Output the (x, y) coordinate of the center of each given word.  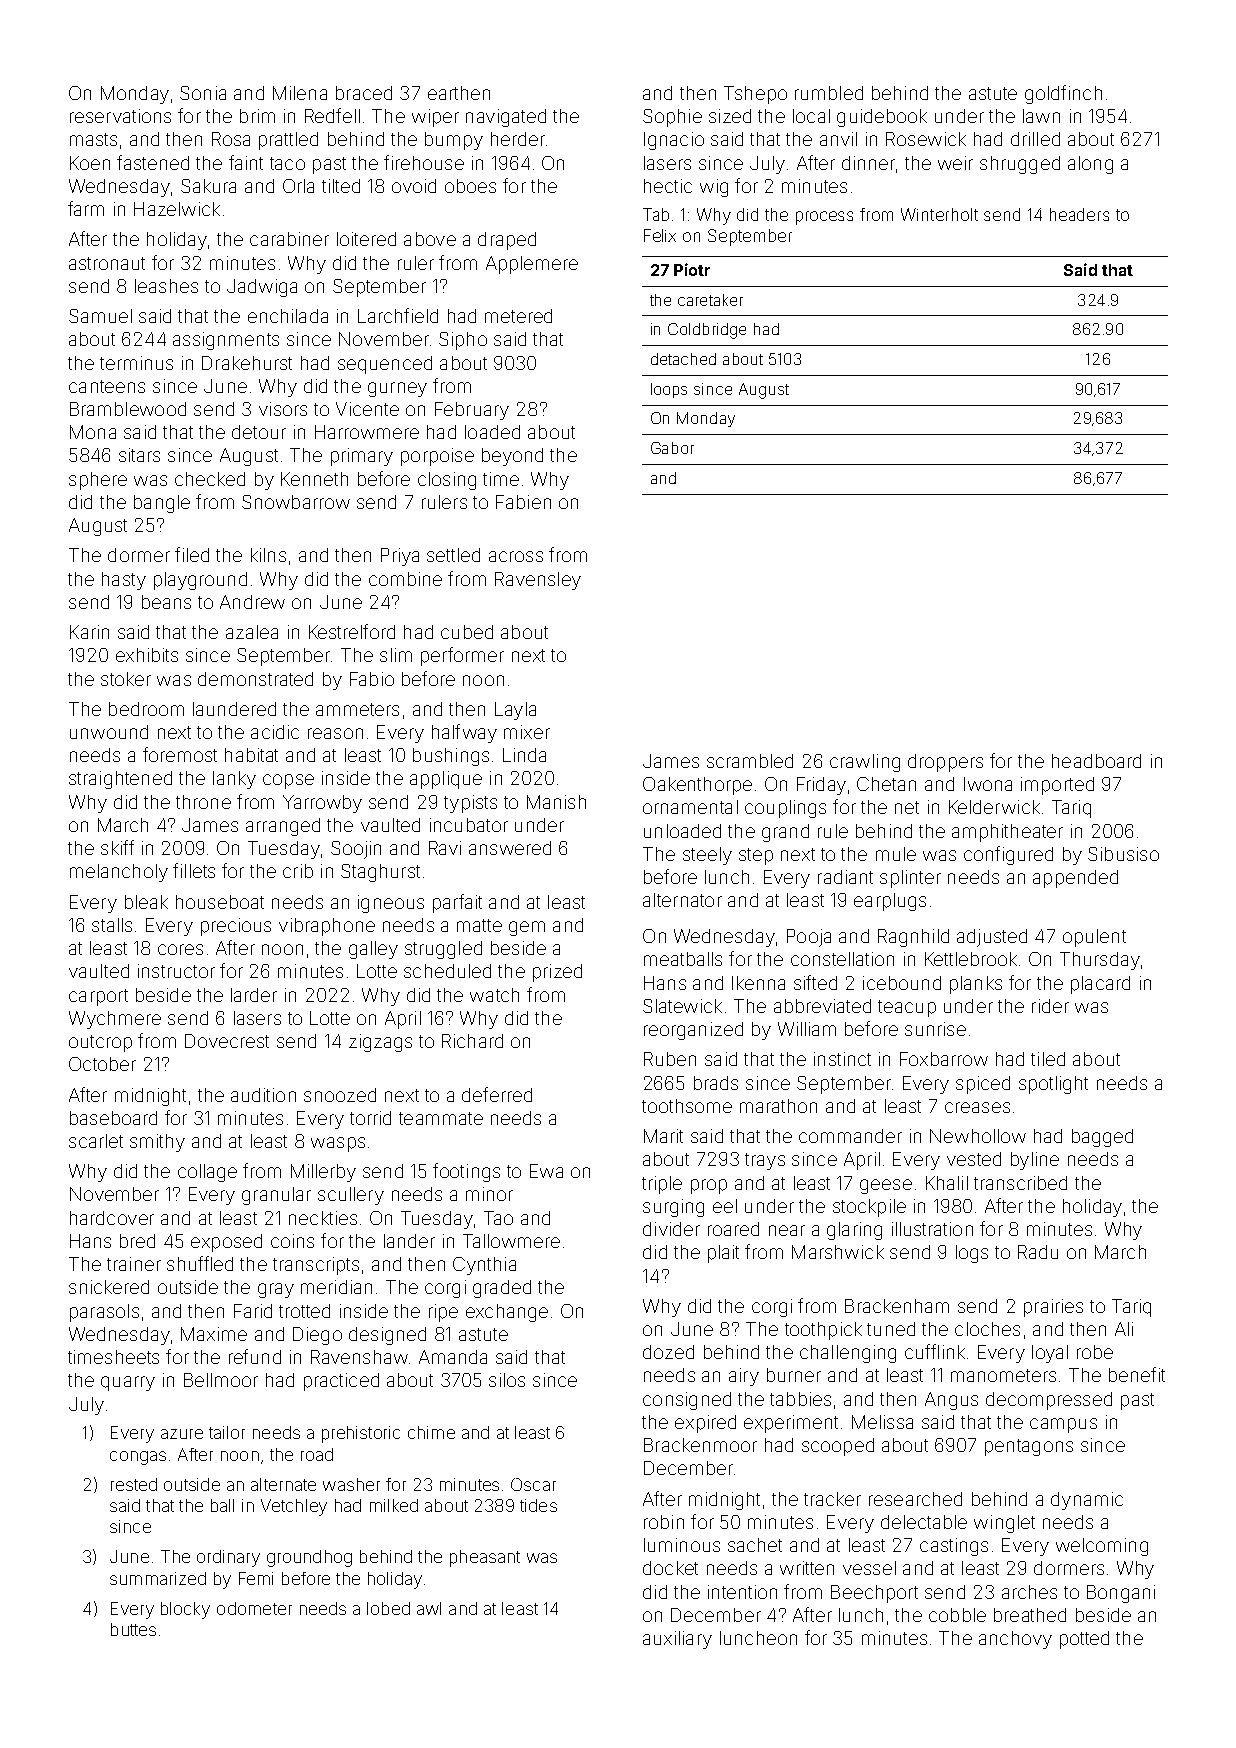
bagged (1102, 1138)
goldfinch (1063, 94)
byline (1035, 1161)
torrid (370, 1118)
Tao (498, 1218)
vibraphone (327, 927)
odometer (254, 1608)
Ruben (670, 1059)
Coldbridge (707, 331)
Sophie (672, 118)
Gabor (672, 448)
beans (166, 602)
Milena (300, 93)
